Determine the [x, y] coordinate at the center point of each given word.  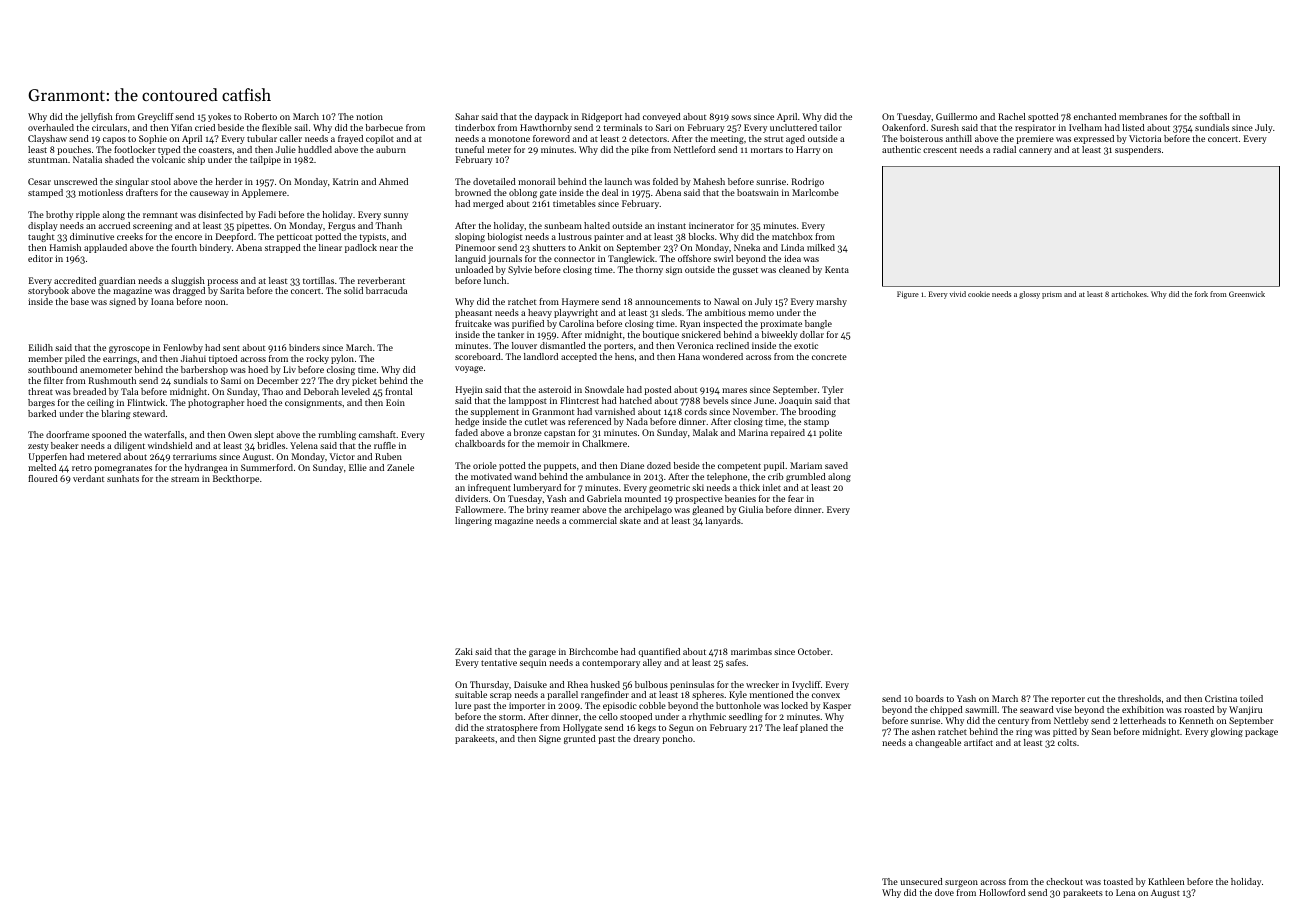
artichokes [1129, 294]
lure [463, 705]
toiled [1251, 698]
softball [1214, 116]
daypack [551, 117]
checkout [1064, 881]
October [814, 651]
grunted [580, 739]
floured [43, 478]
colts [1067, 742]
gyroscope [129, 349]
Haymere [580, 302]
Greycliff [156, 117]
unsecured [921, 881]
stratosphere [512, 728]
